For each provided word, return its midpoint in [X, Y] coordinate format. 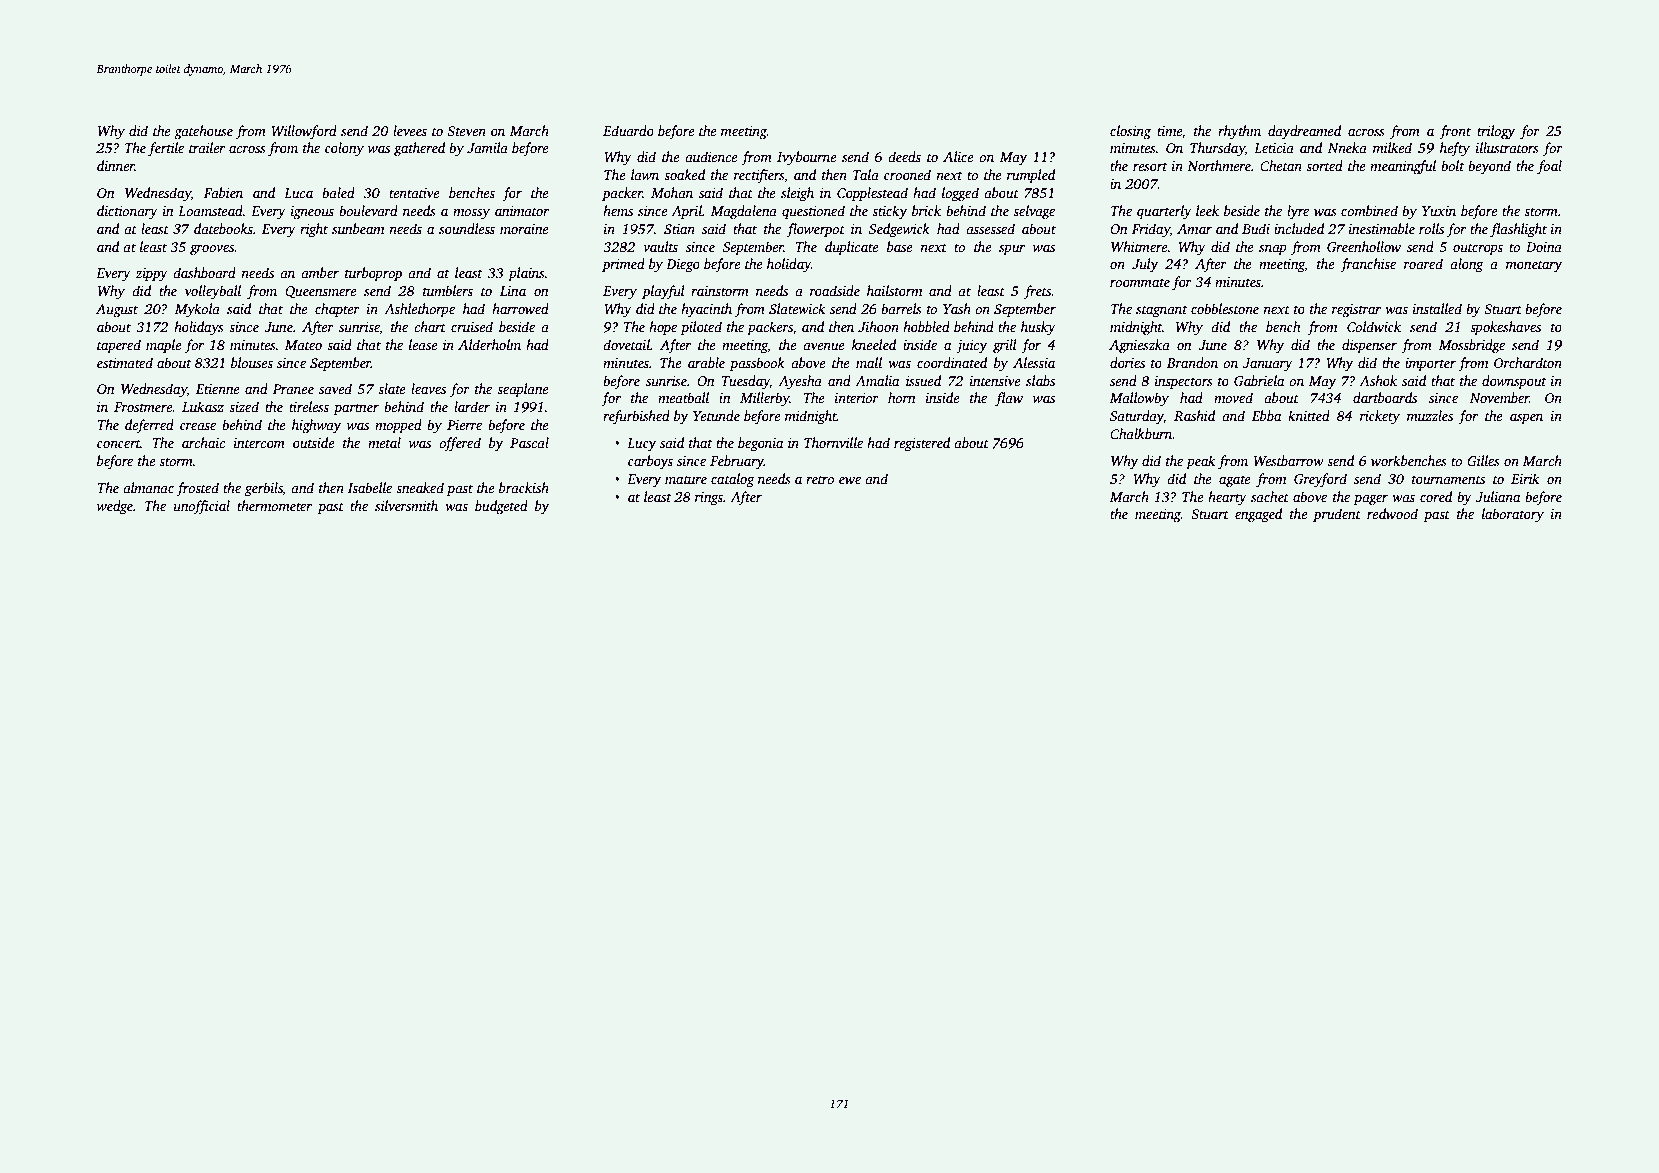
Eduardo [628, 130]
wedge [115, 507]
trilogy [1496, 132]
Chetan [1281, 165]
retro [820, 479]
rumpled [1031, 176]
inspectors [1184, 382]
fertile [166, 149]
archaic [203, 442]
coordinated [952, 362]
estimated [125, 362]
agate [1235, 481]
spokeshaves [1505, 328]
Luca [298, 193]
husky [1038, 328]
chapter [337, 310]
